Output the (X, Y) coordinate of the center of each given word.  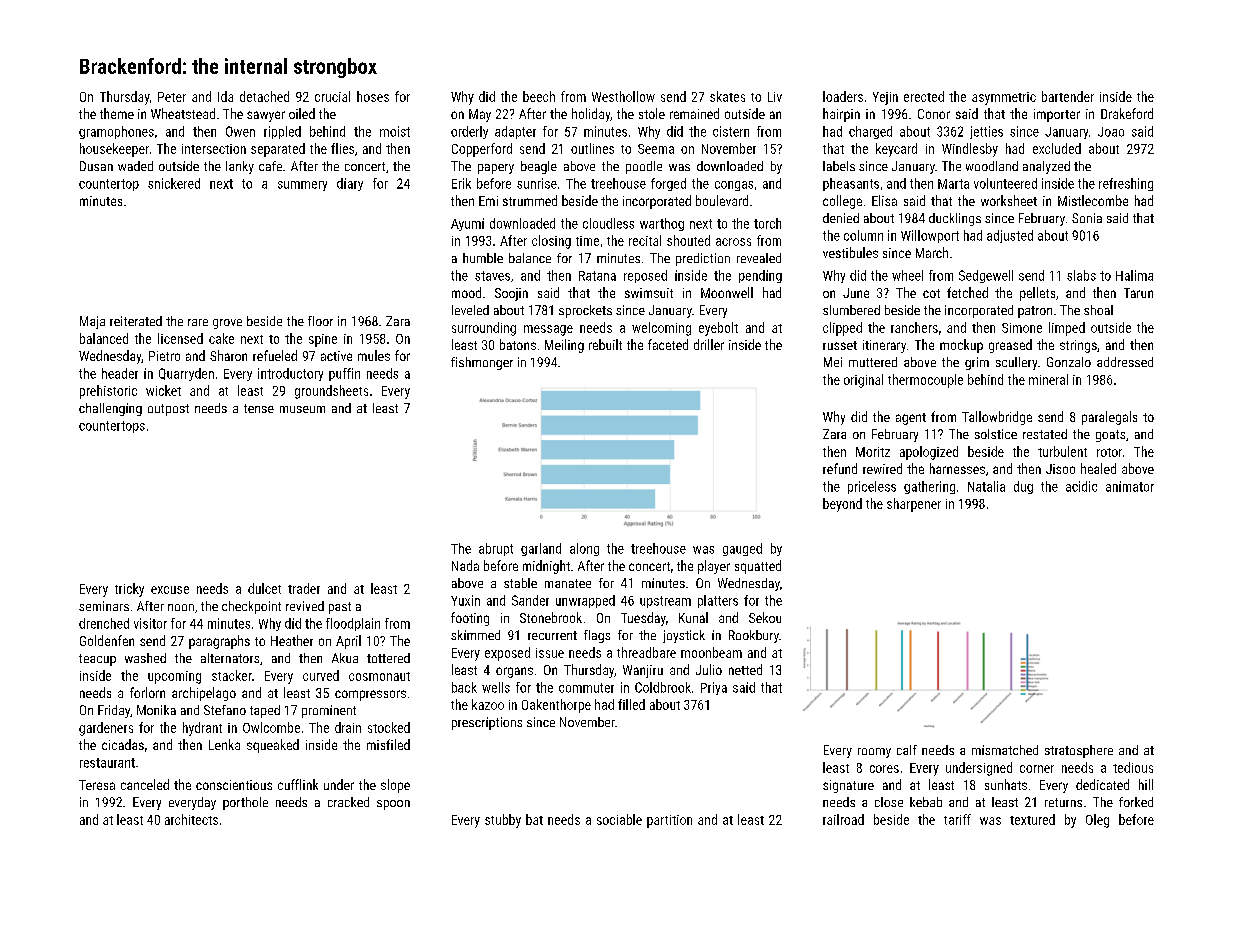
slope (395, 786)
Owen (240, 131)
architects (191, 819)
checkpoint (251, 607)
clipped (842, 329)
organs (514, 672)
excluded (1057, 148)
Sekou (765, 617)
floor (320, 321)
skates (727, 96)
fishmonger (482, 363)
